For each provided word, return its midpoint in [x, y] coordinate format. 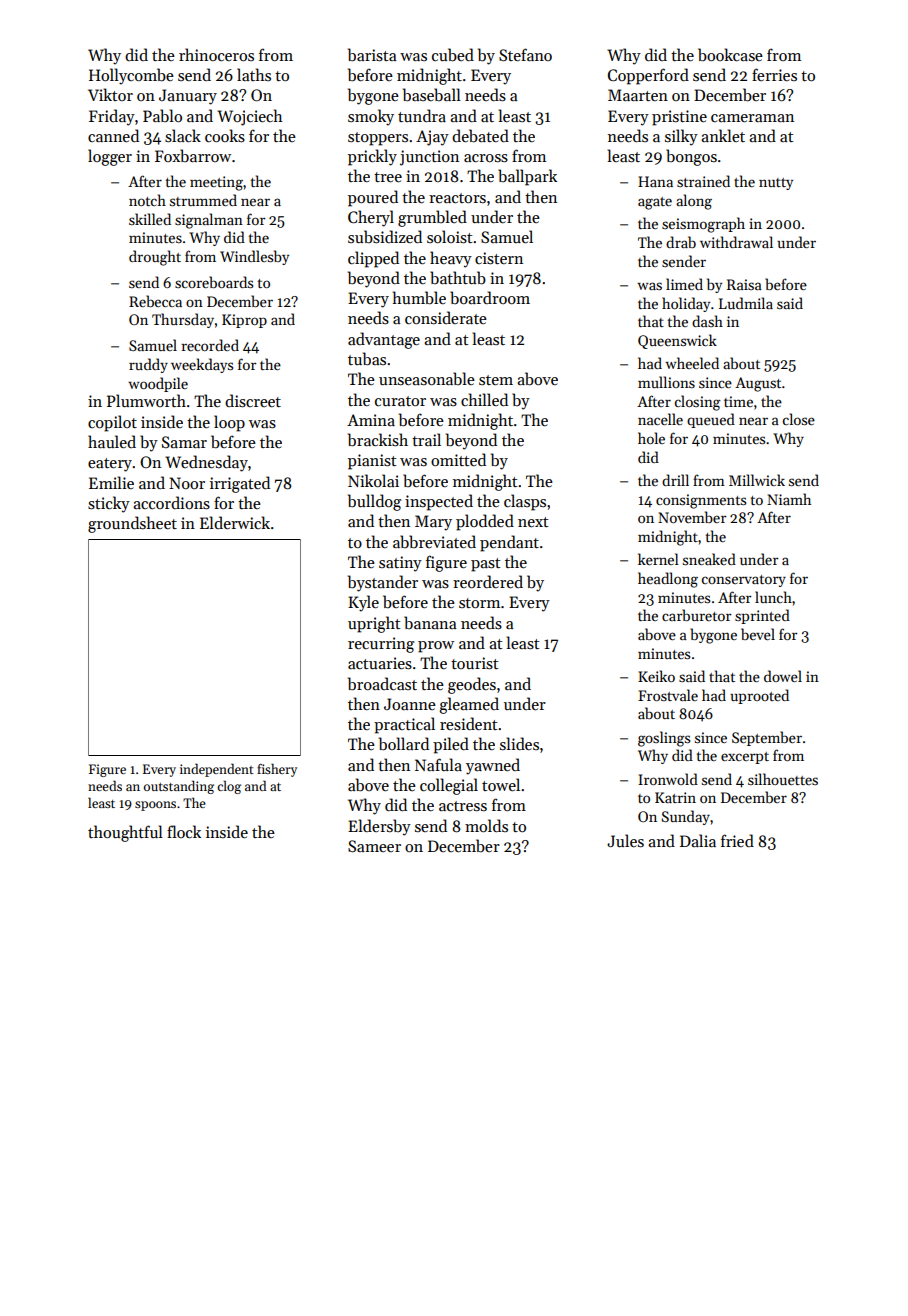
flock [184, 831]
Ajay [432, 138]
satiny [400, 564]
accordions [171, 503]
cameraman [752, 118]
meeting [216, 183]
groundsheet [132, 524]
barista [372, 55]
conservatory [744, 581]
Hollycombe [131, 76]
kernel [658, 559]
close [799, 419]
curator [400, 401]
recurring [381, 645]
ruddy [148, 365]
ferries [774, 74]
